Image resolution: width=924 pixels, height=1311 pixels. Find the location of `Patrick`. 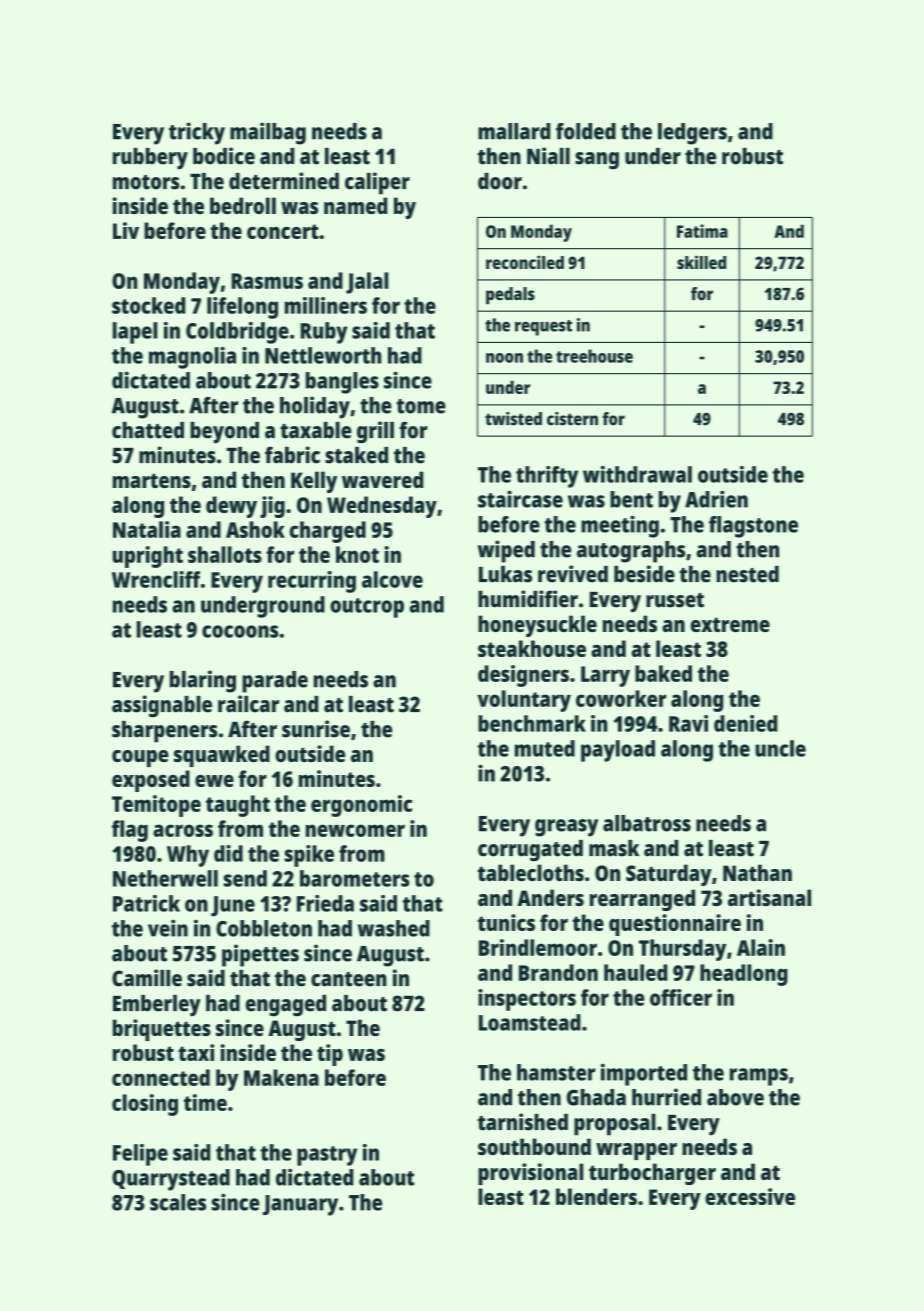

Patrick is located at coordinates (146, 903).
